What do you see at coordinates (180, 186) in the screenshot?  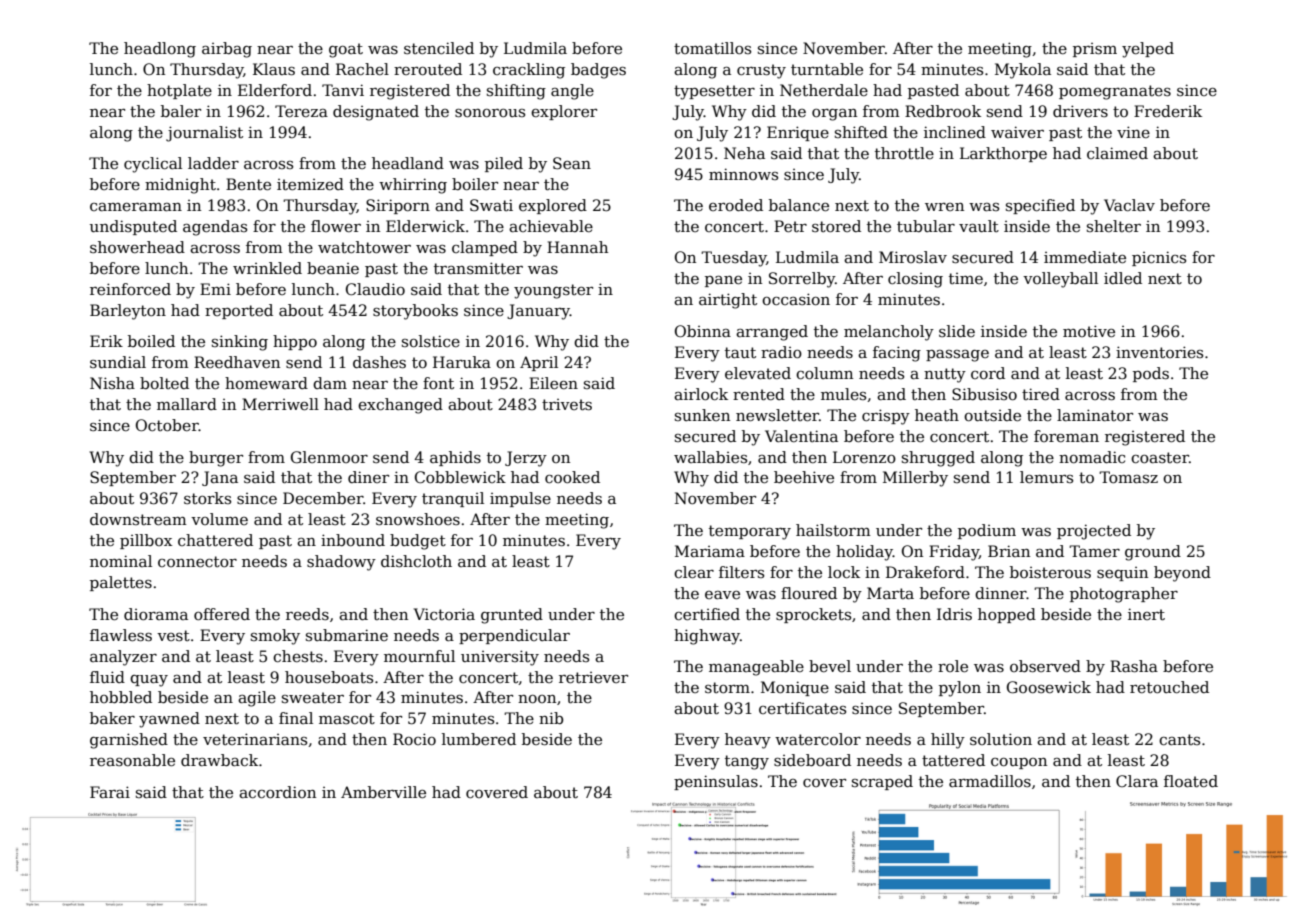 I see `midnight` at bounding box center [180, 186].
